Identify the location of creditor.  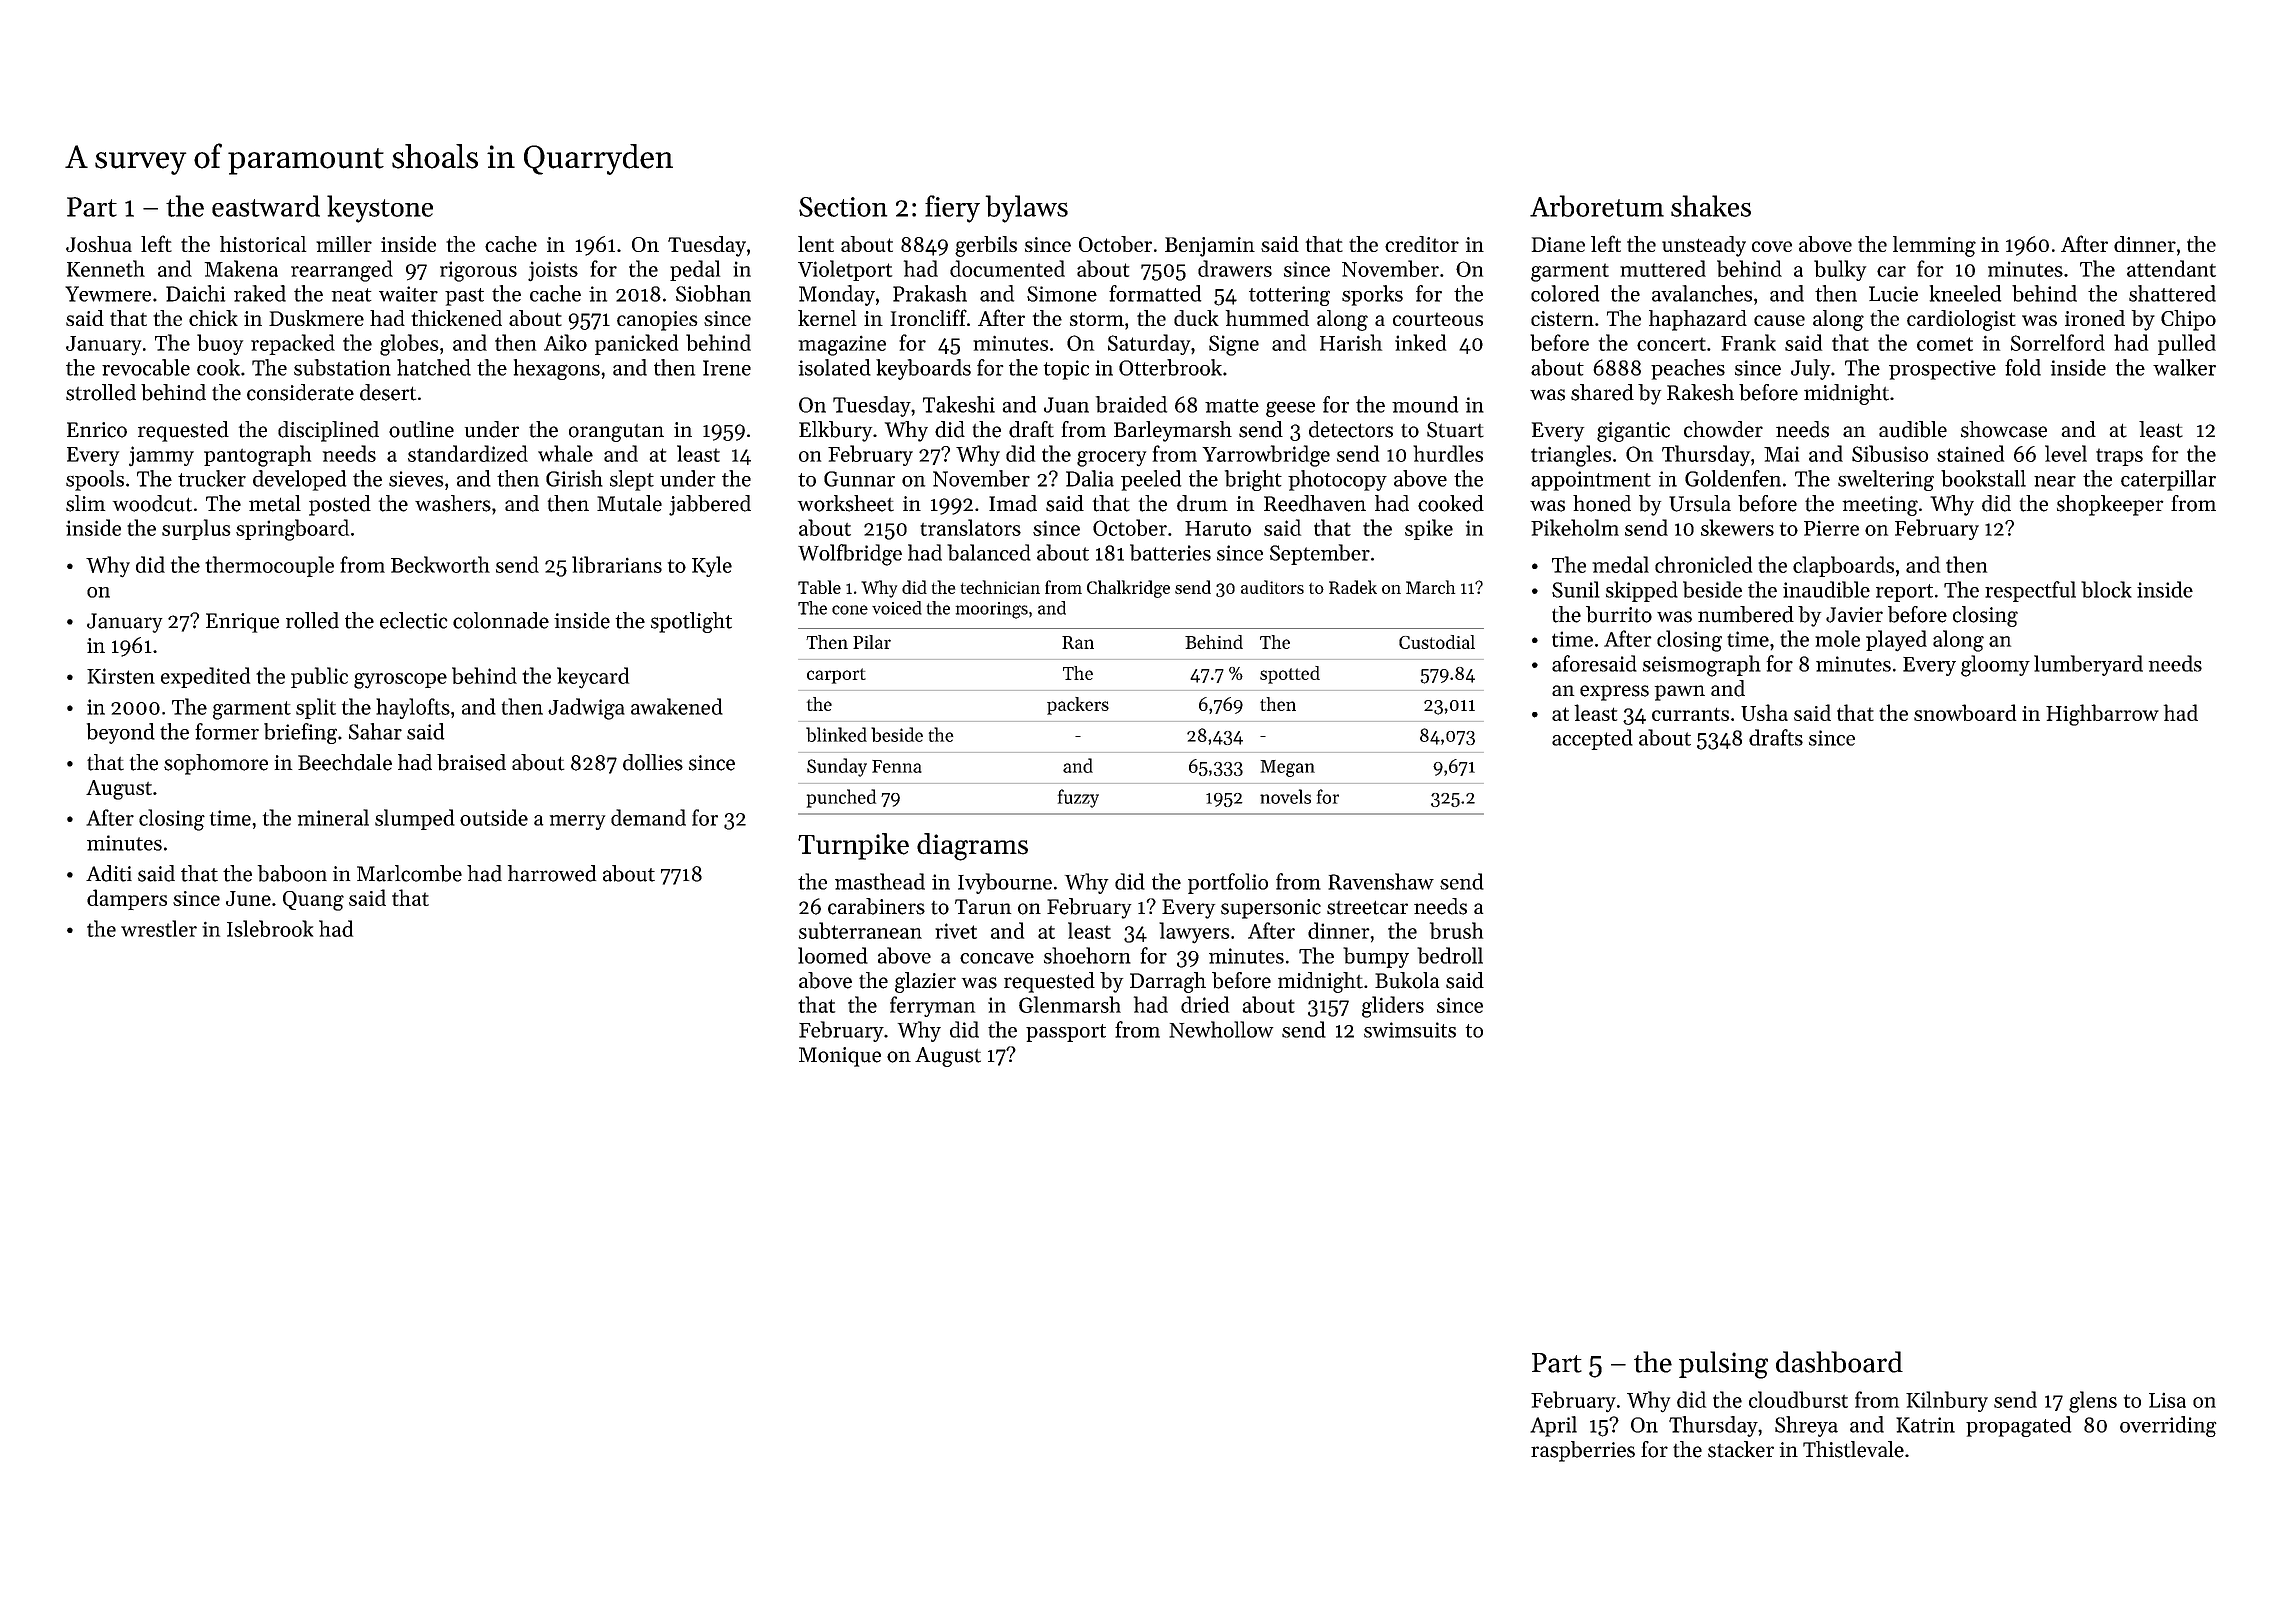
(1422, 244).
